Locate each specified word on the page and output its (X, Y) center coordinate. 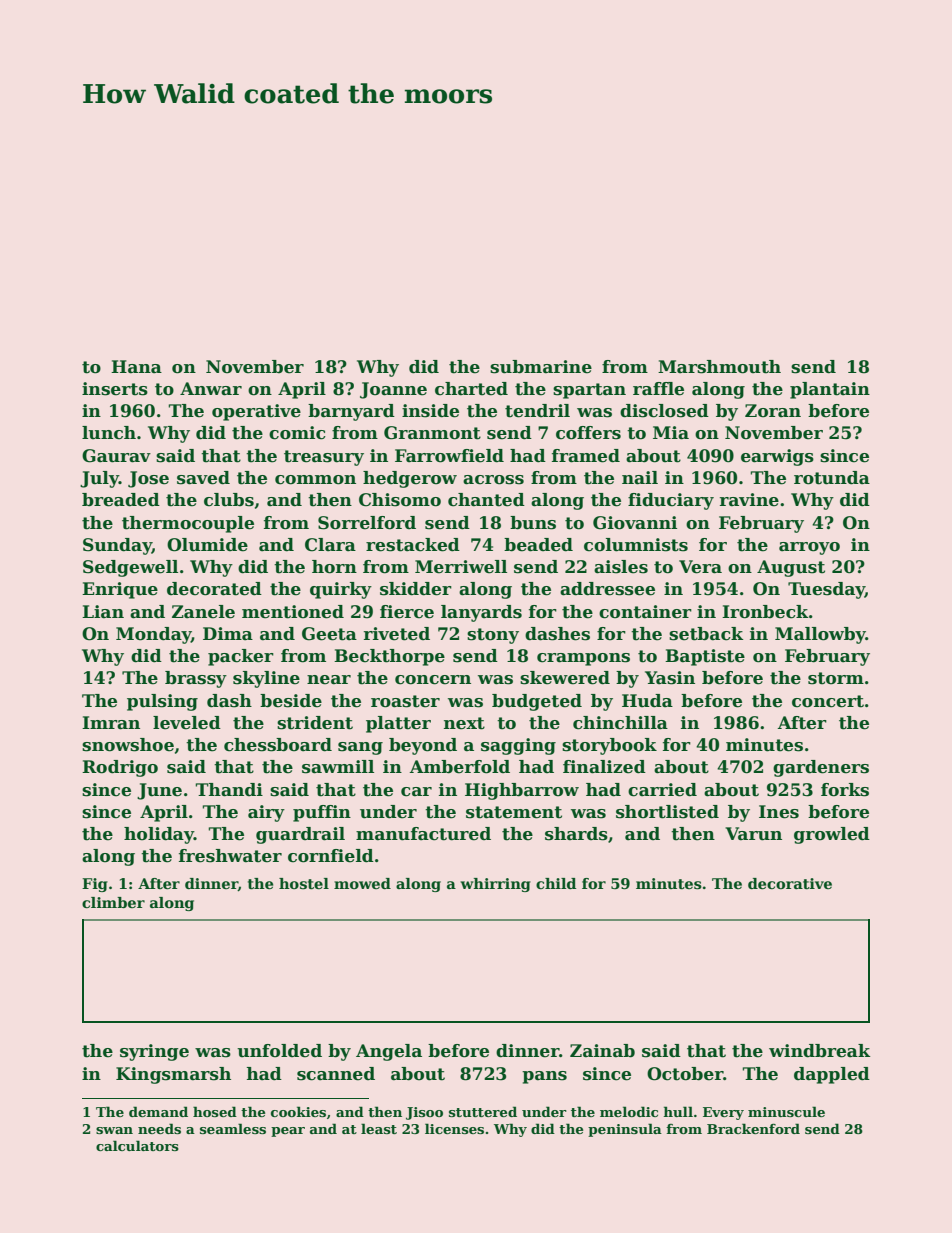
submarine (541, 367)
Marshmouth (719, 367)
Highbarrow (522, 791)
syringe (154, 1052)
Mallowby (820, 635)
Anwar (211, 389)
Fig (95, 885)
